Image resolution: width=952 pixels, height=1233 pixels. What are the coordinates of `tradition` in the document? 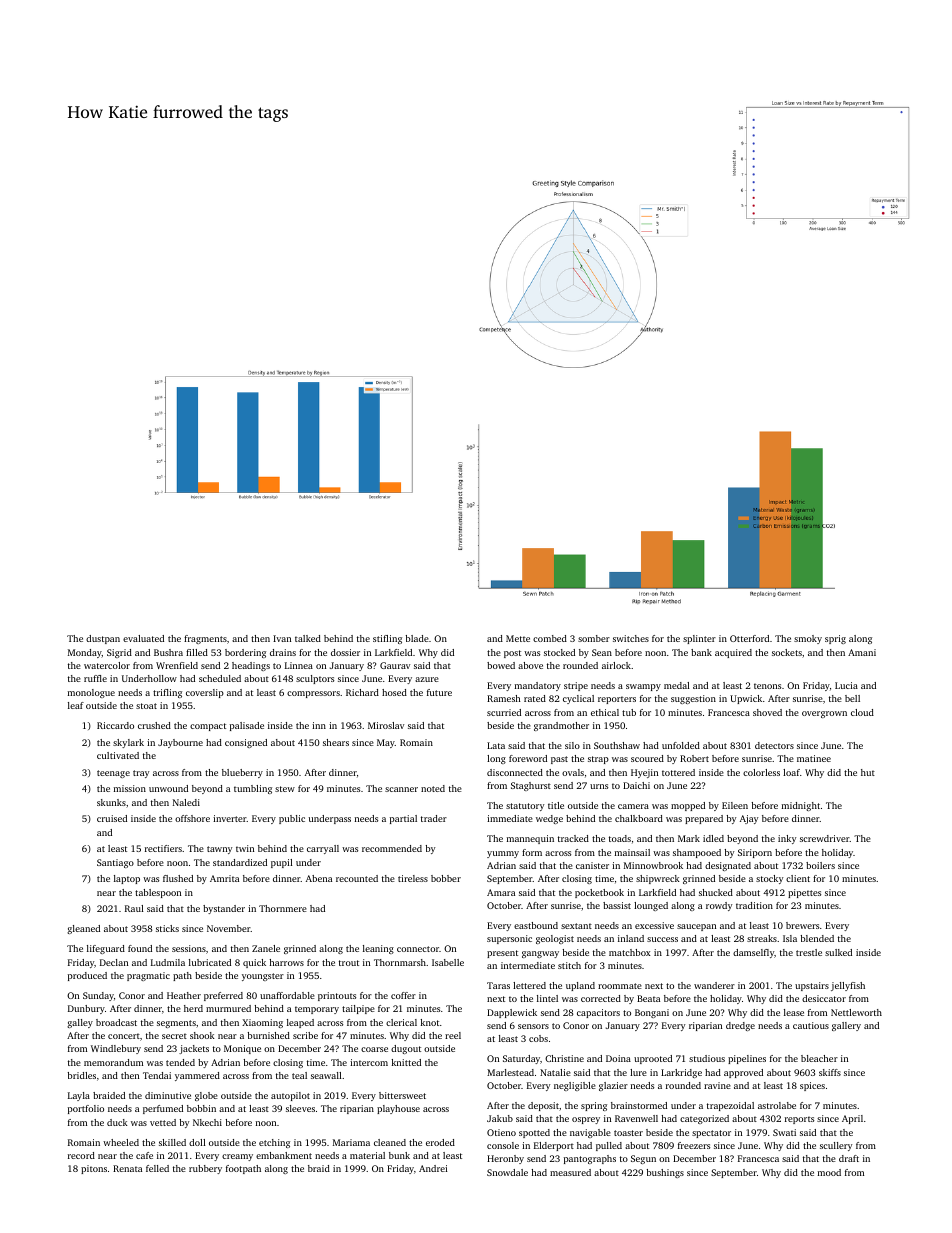 It's located at (754, 905).
